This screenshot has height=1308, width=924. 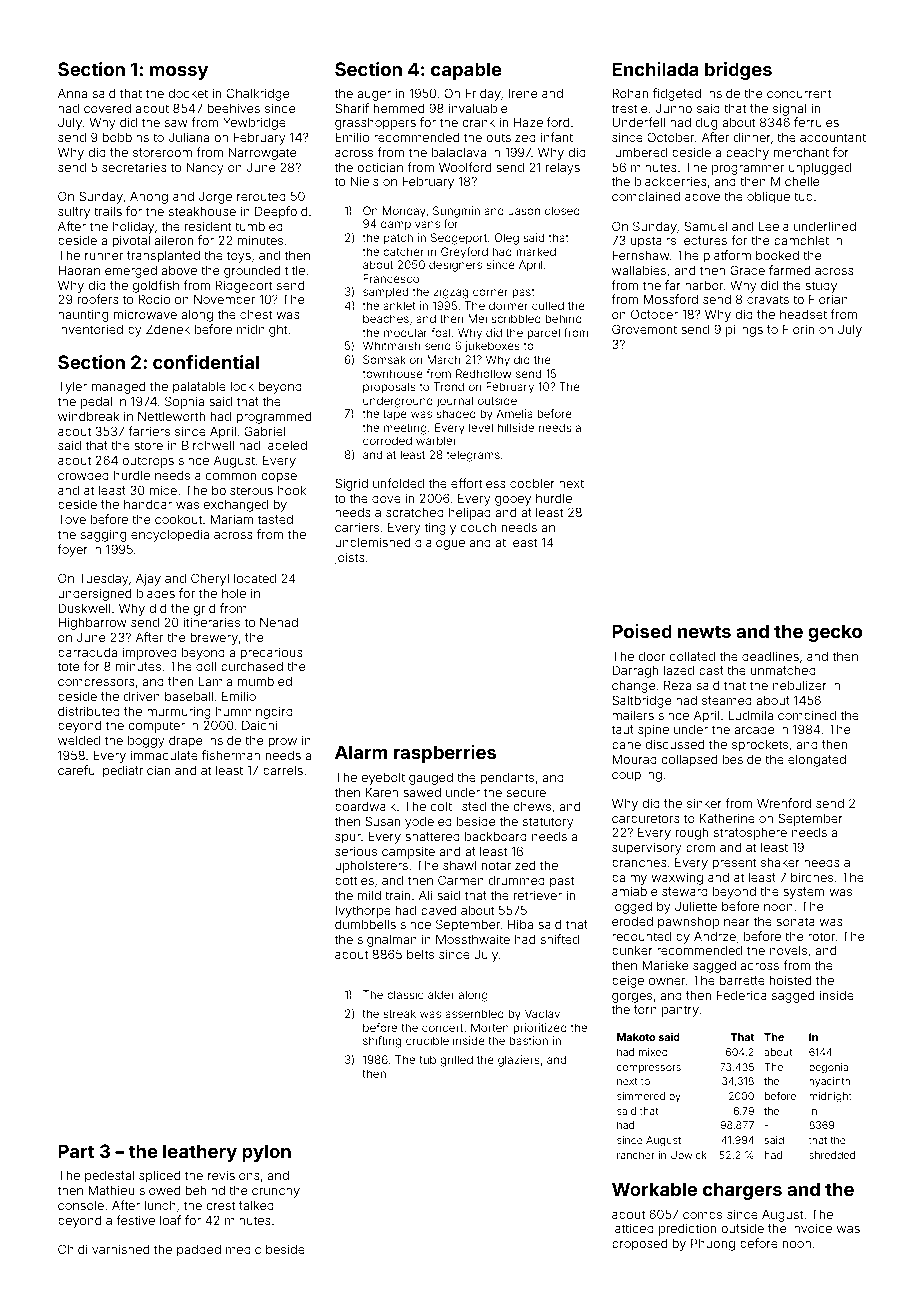 What do you see at coordinates (361, 752) in the screenshot?
I see `Alarm` at bounding box center [361, 752].
